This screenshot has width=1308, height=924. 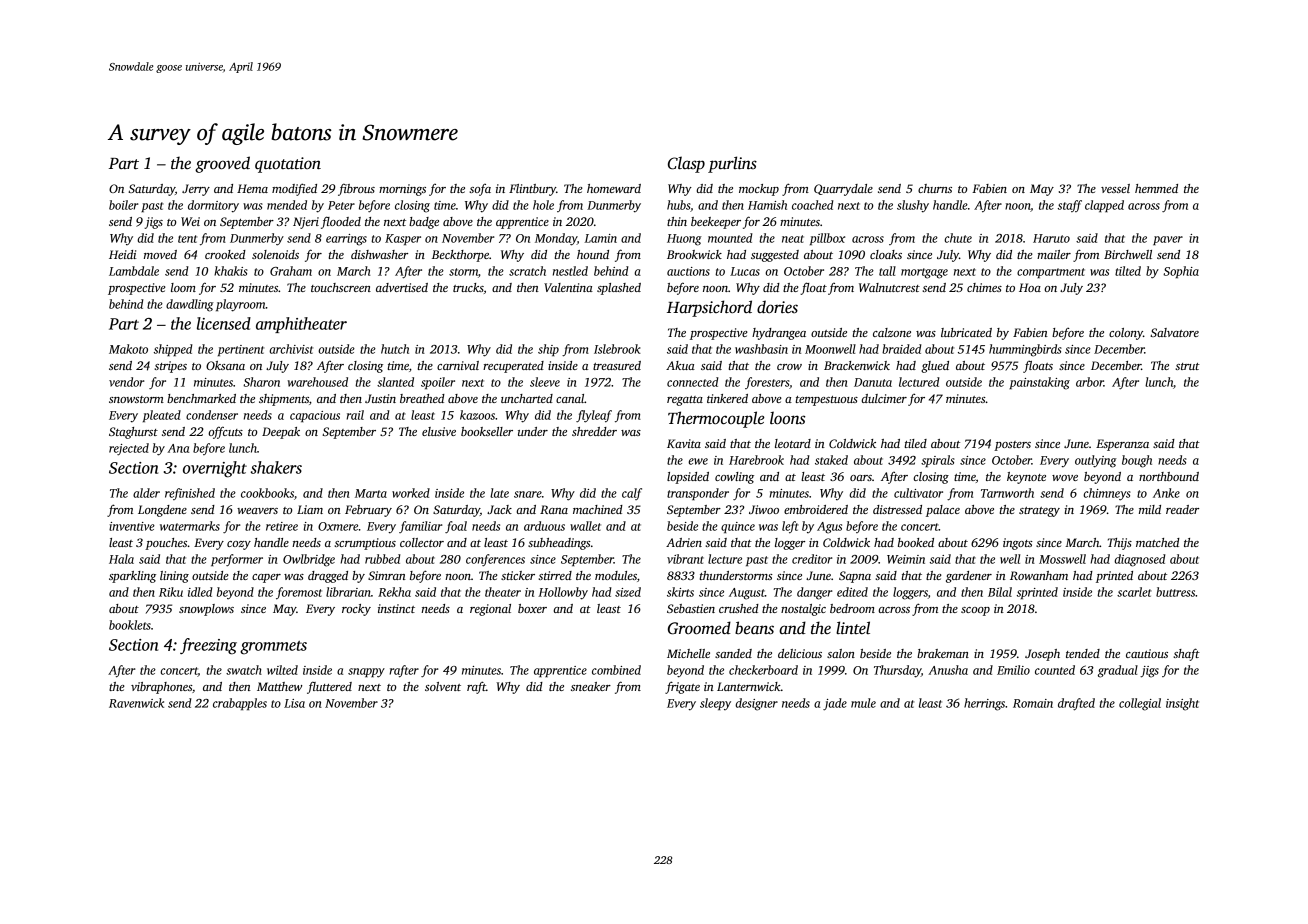 I want to click on vessel, so click(x=1115, y=188).
